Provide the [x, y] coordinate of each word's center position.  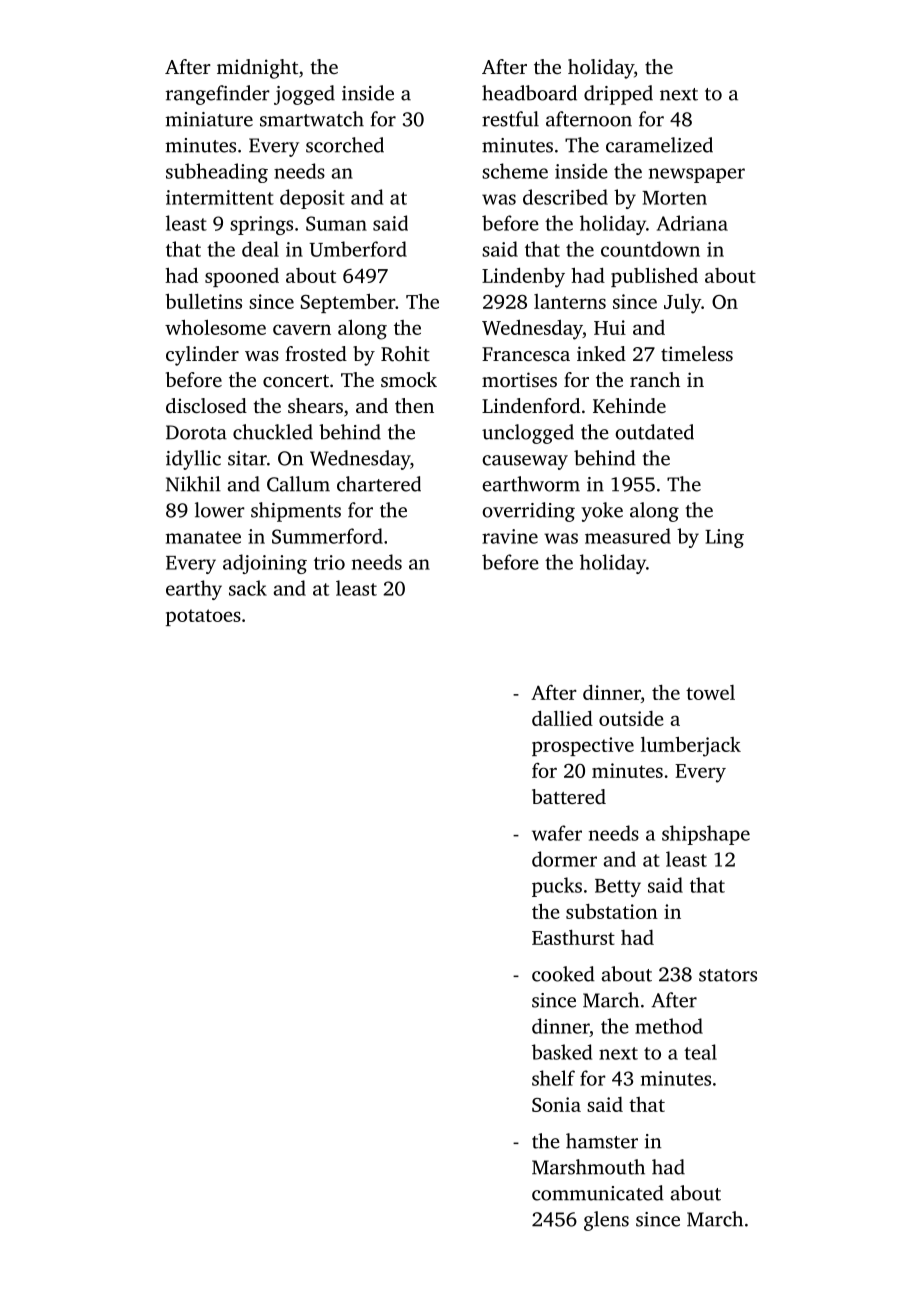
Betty [618, 888]
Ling [724, 538]
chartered [379, 484]
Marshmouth [588, 1167]
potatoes [203, 617]
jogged [304, 95]
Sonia [556, 1104]
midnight [257, 69]
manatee [203, 537]
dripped [618, 95]
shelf [553, 1078]
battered [569, 796]
